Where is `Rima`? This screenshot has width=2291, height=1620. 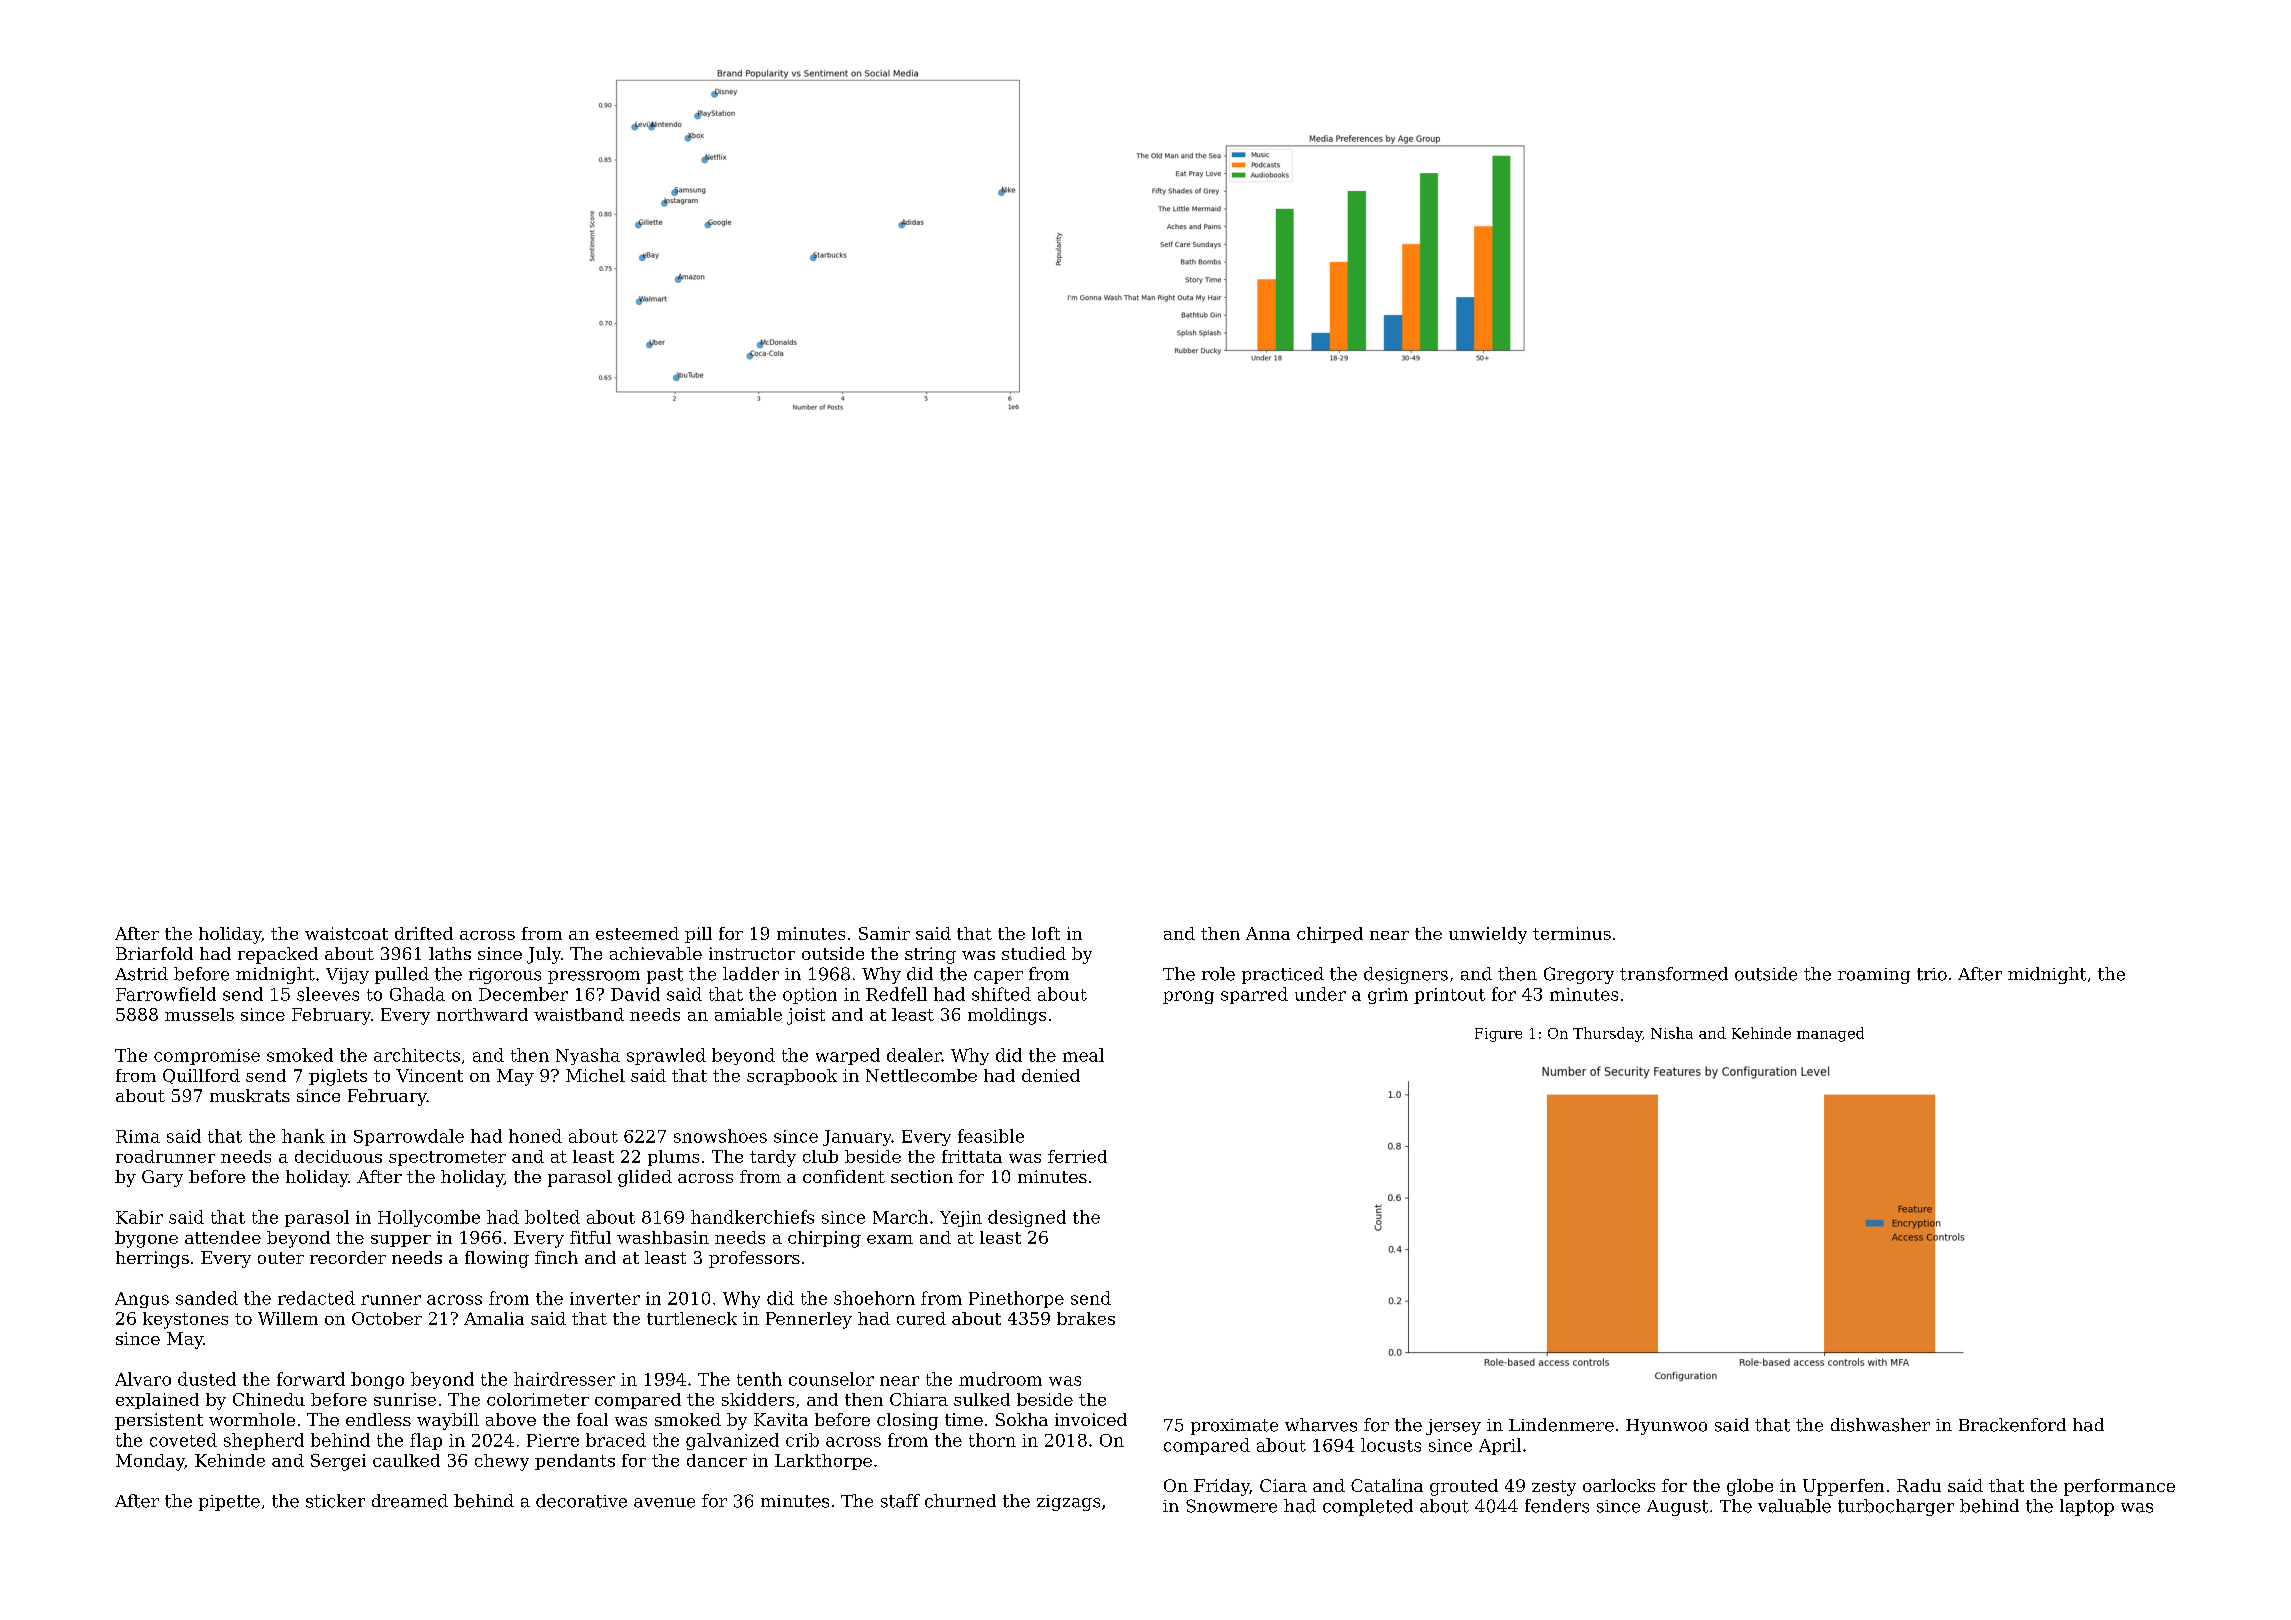
Rima is located at coordinates (138, 1136).
